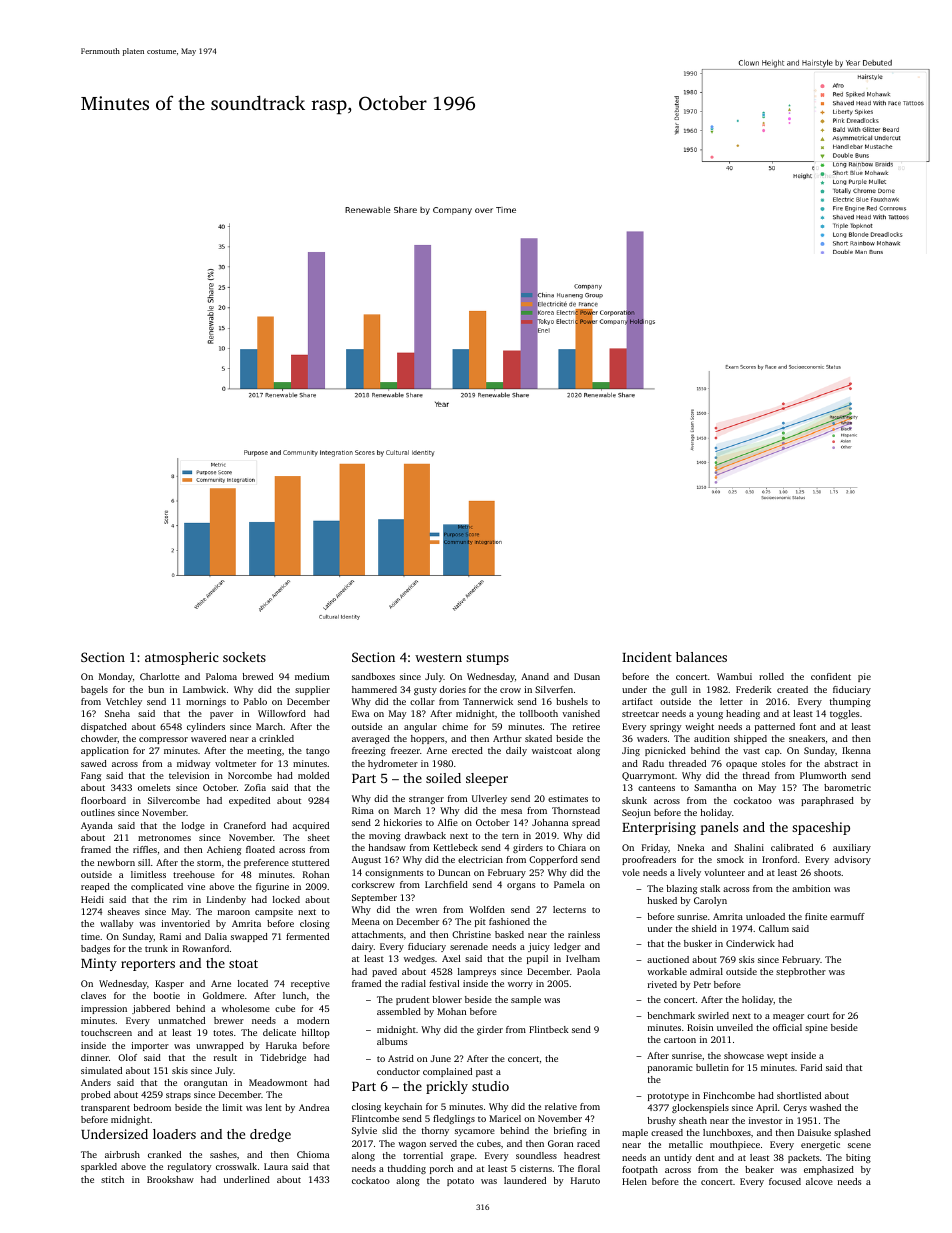 This document has width=952, height=1233. What do you see at coordinates (750, 943) in the document?
I see `Cinderwick` at bounding box center [750, 943].
